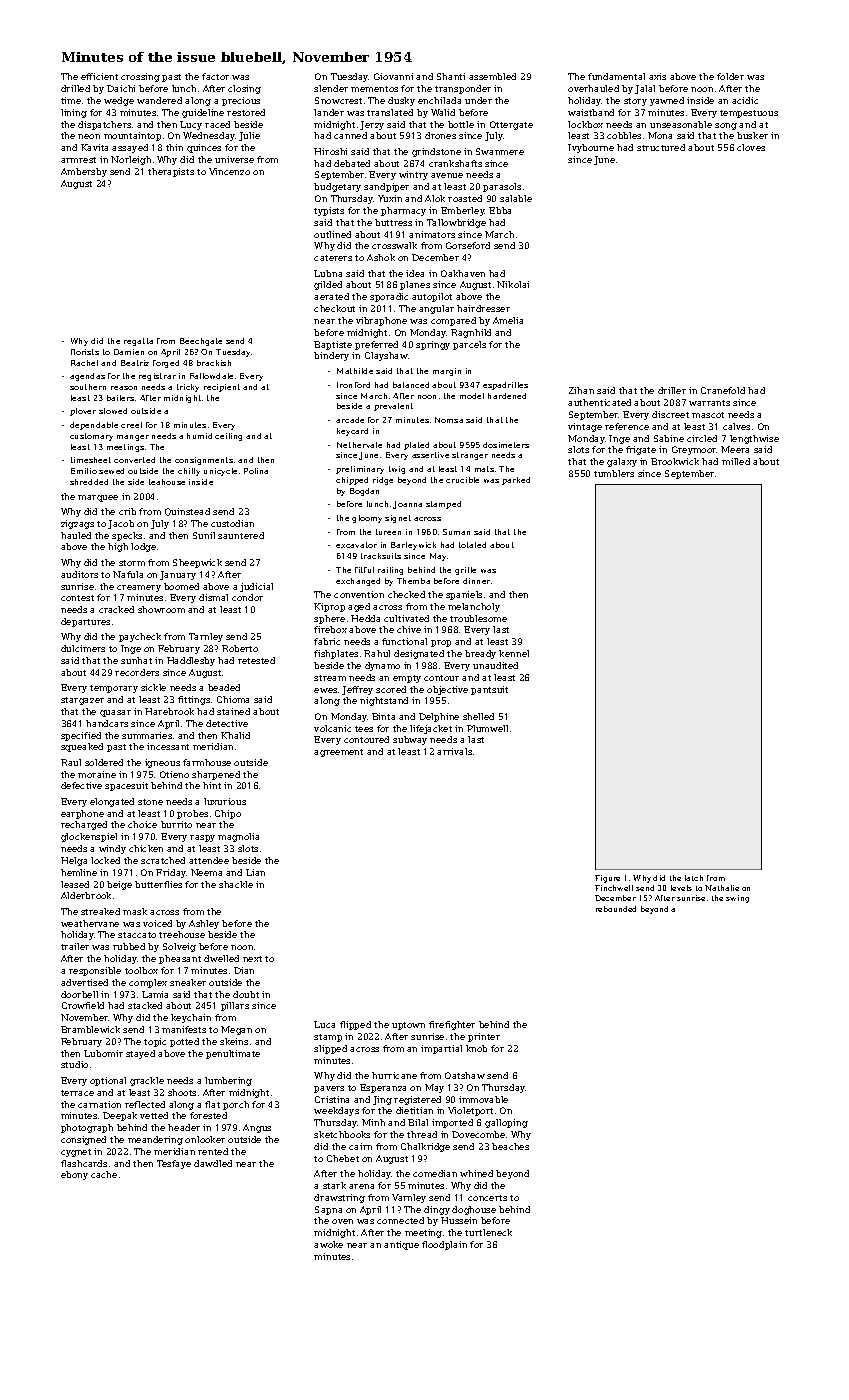 The height and width of the document is (1400, 849). Describe the element at coordinates (182, 1092) in the document. I see `shoots` at that location.
